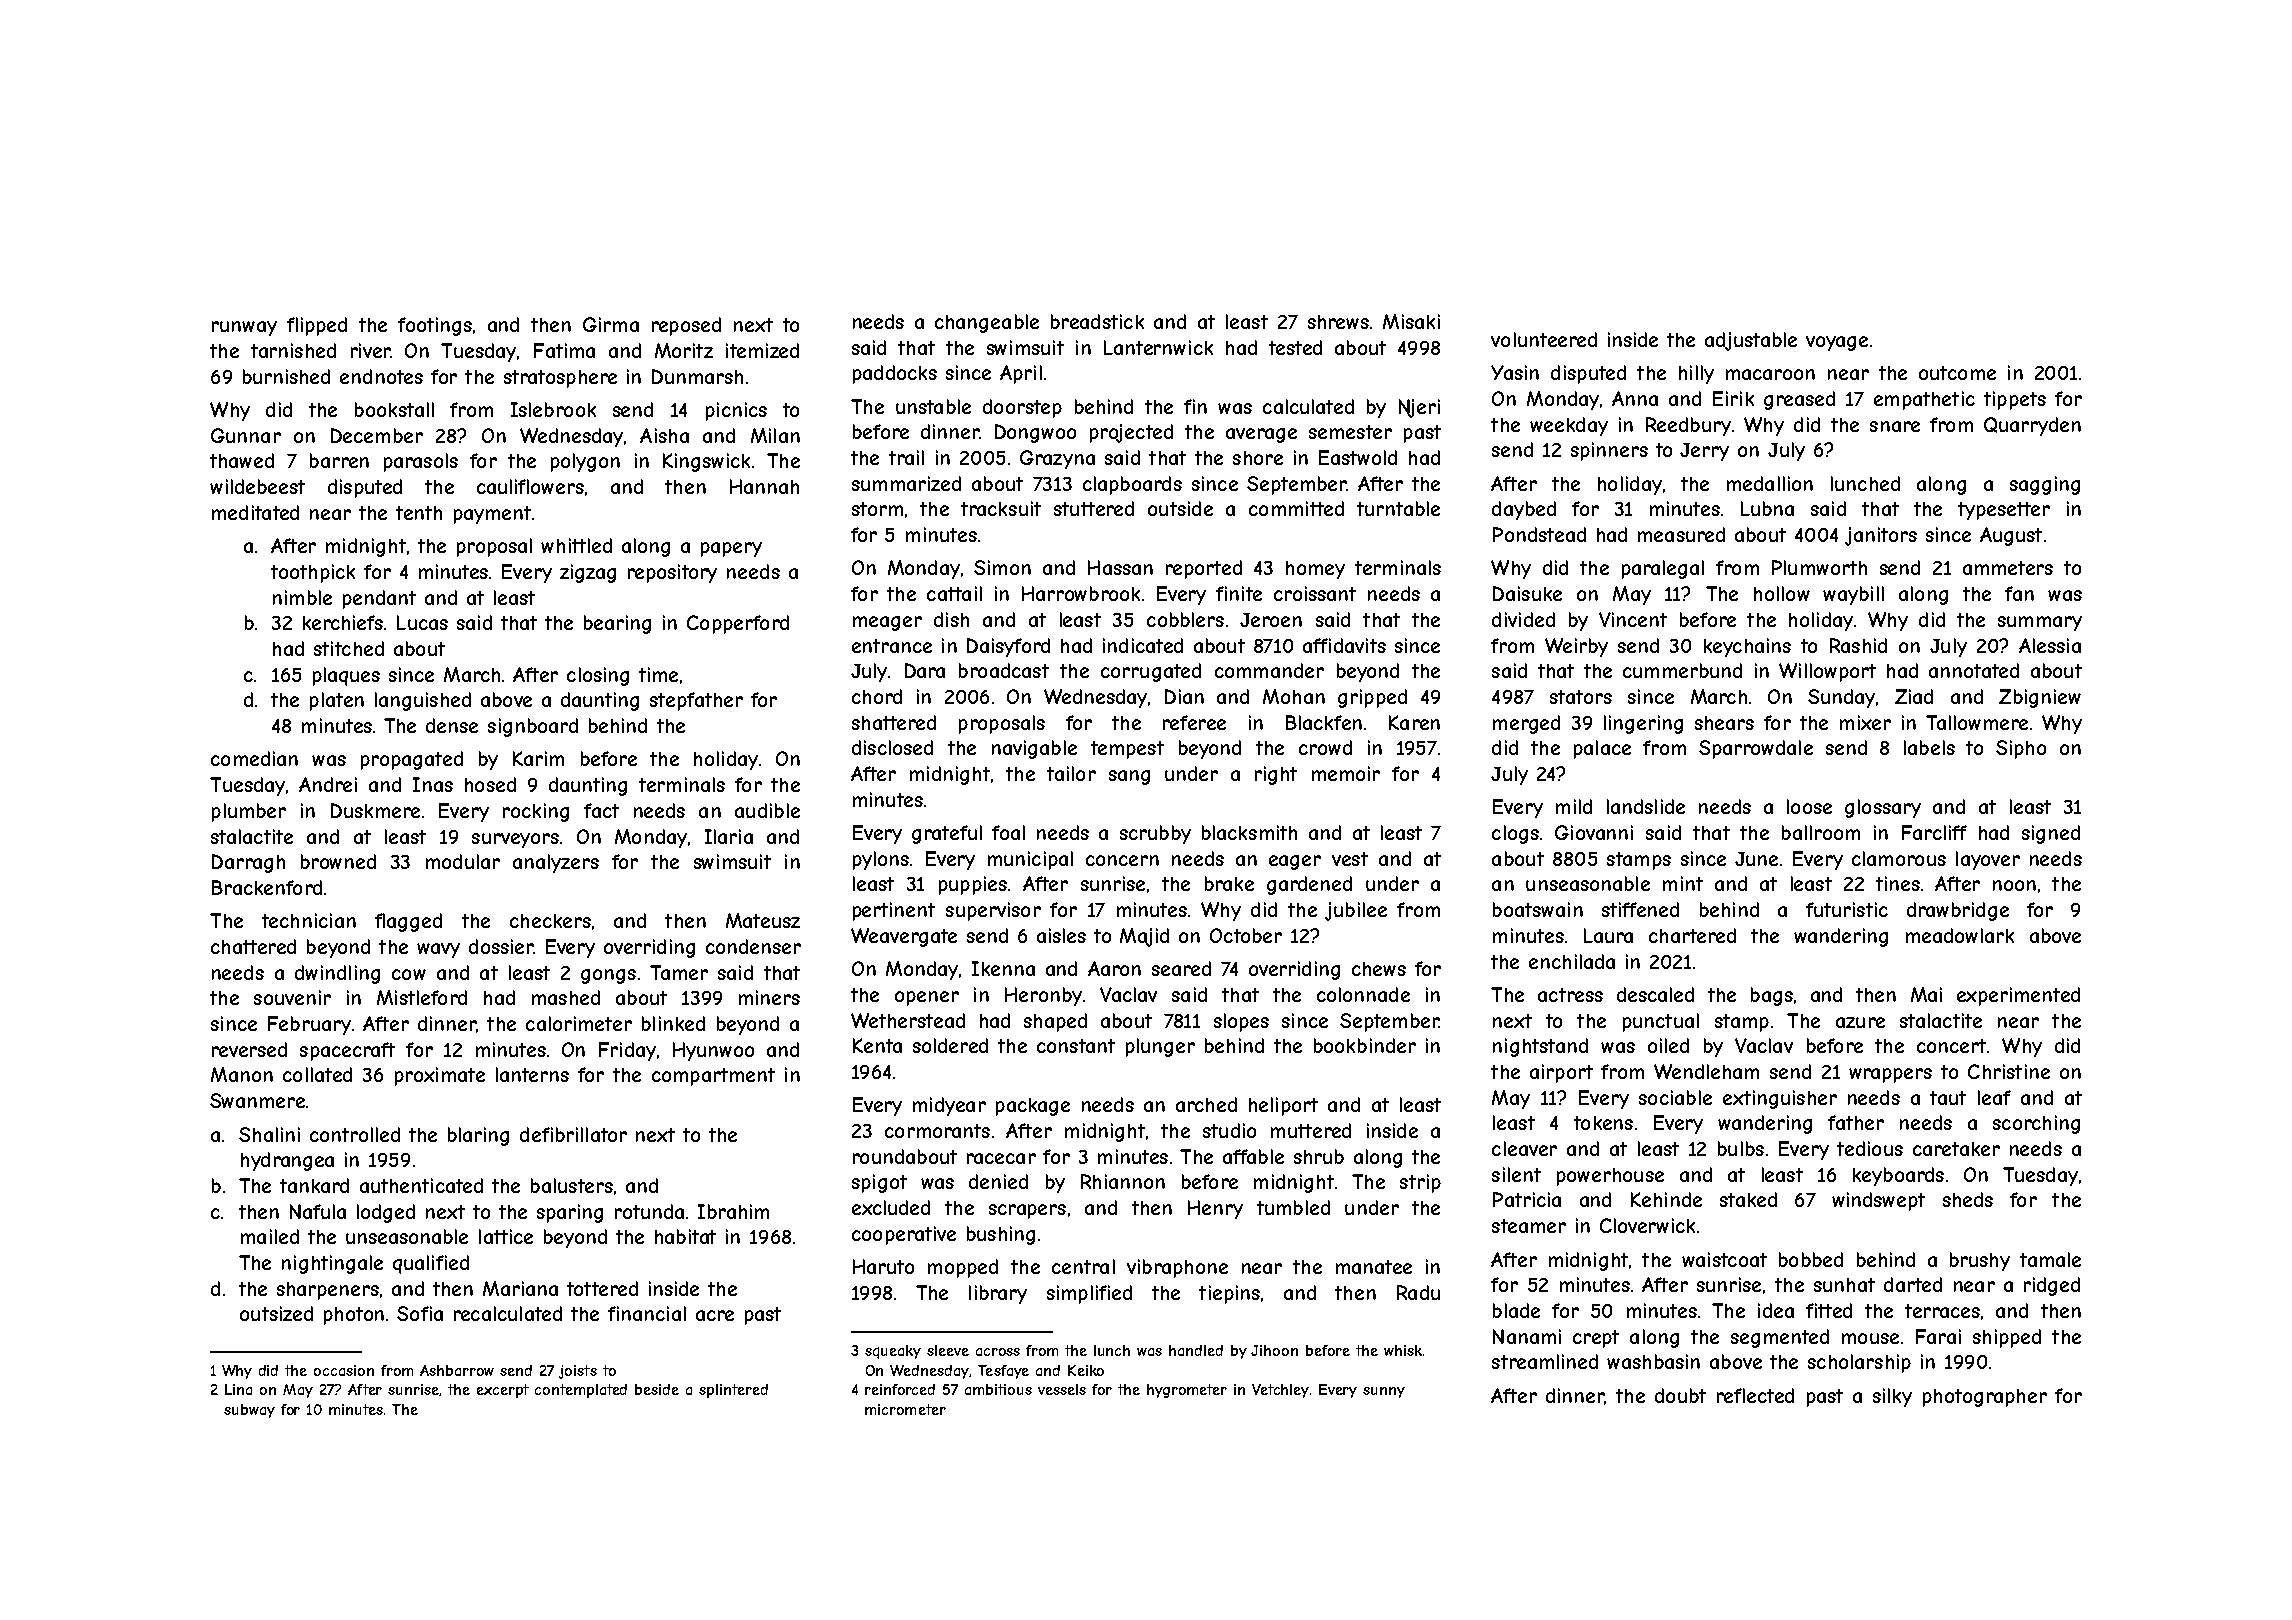  Describe the element at coordinates (987, 323) in the document. I see `changeable` at that location.
